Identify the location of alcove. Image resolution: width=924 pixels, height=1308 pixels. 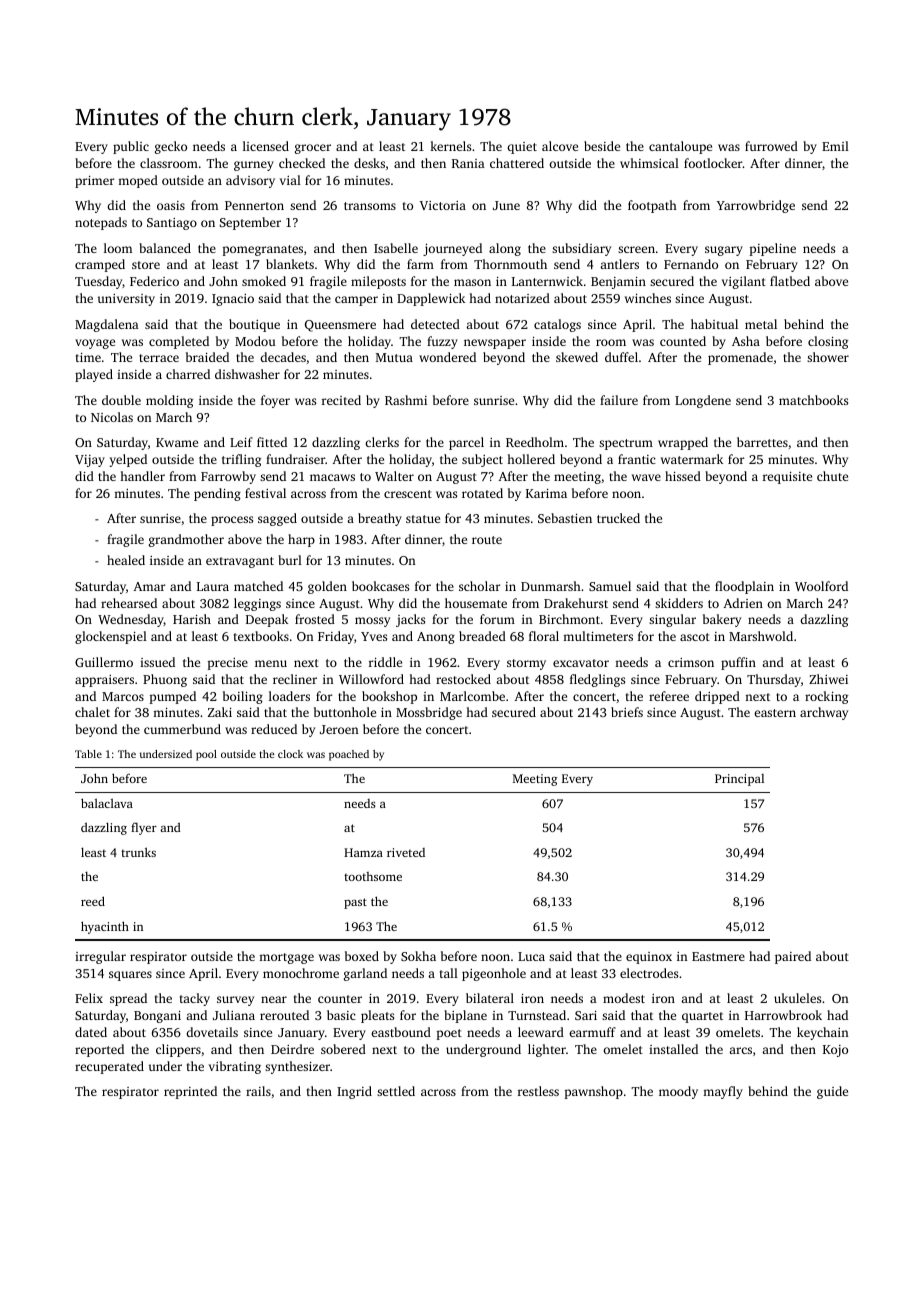
(560, 146).
